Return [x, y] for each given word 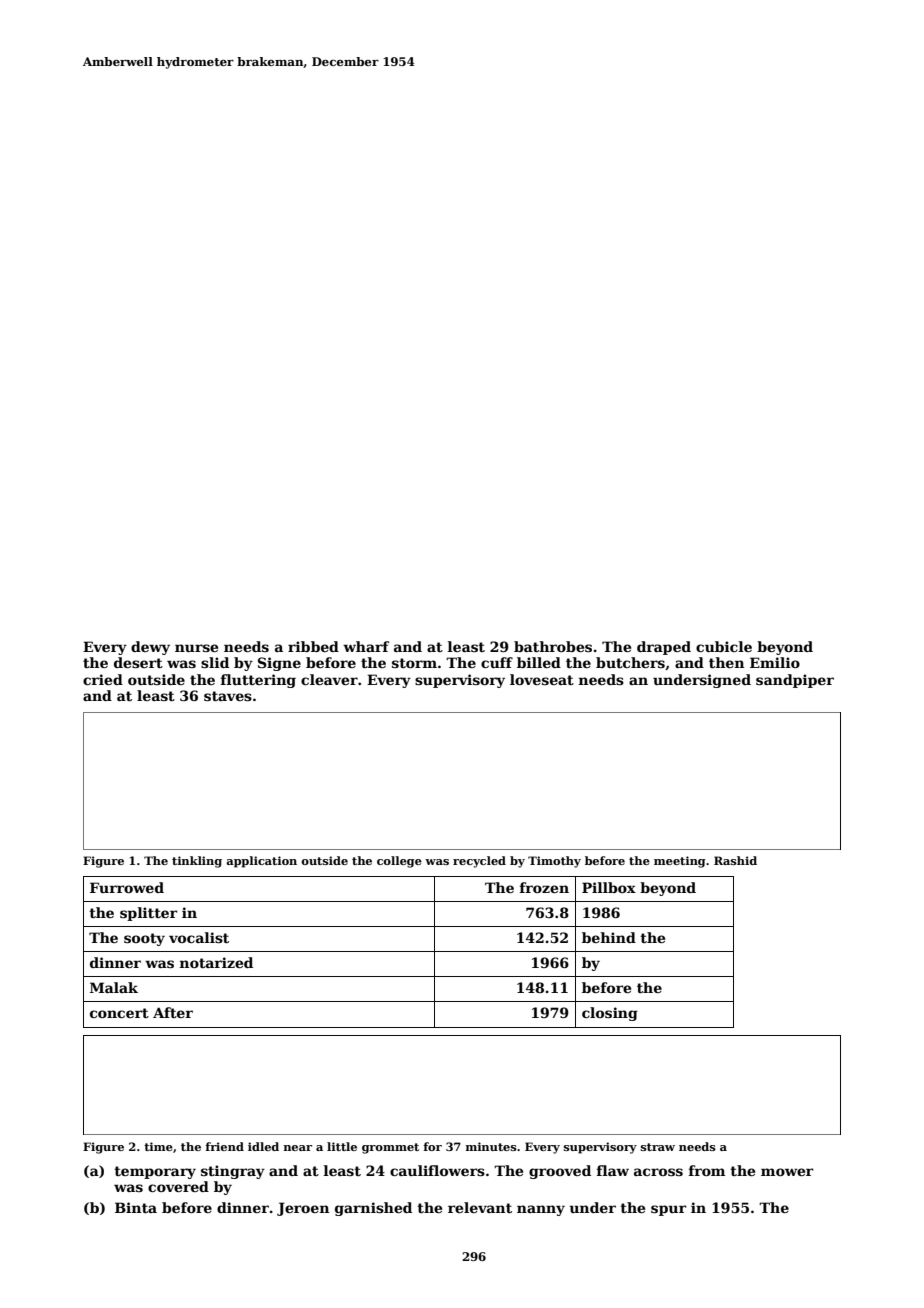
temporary [155, 1172]
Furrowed [127, 887]
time [158, 1146]
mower [787, 1172]
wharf [366, 646]
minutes [491, 1146]
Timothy [554, 862]
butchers [630, 662]
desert [138, 662]
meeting [680, 862]
